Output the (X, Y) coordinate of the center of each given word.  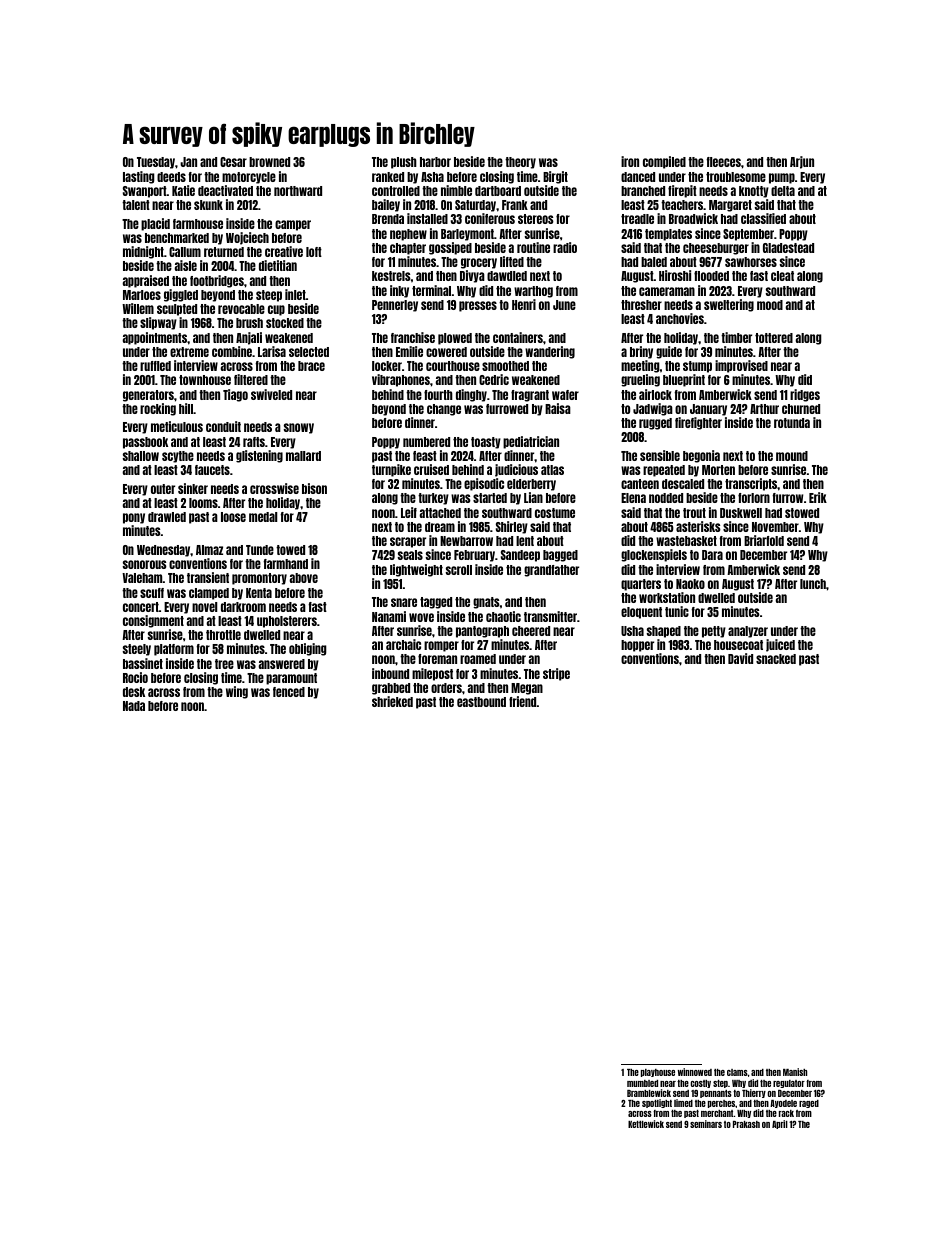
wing (237, 692)
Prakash (746, 1124)
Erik (818, 497)
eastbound (481, 702)
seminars (706, 1124)
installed (427, 218)
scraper (408, 542)
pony (134, 518)
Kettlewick (646, 1124)
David (740, 658)
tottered (774, 338)
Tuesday (156, 163)
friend (523, 701)
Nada (134, 706)
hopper (637, 646)
